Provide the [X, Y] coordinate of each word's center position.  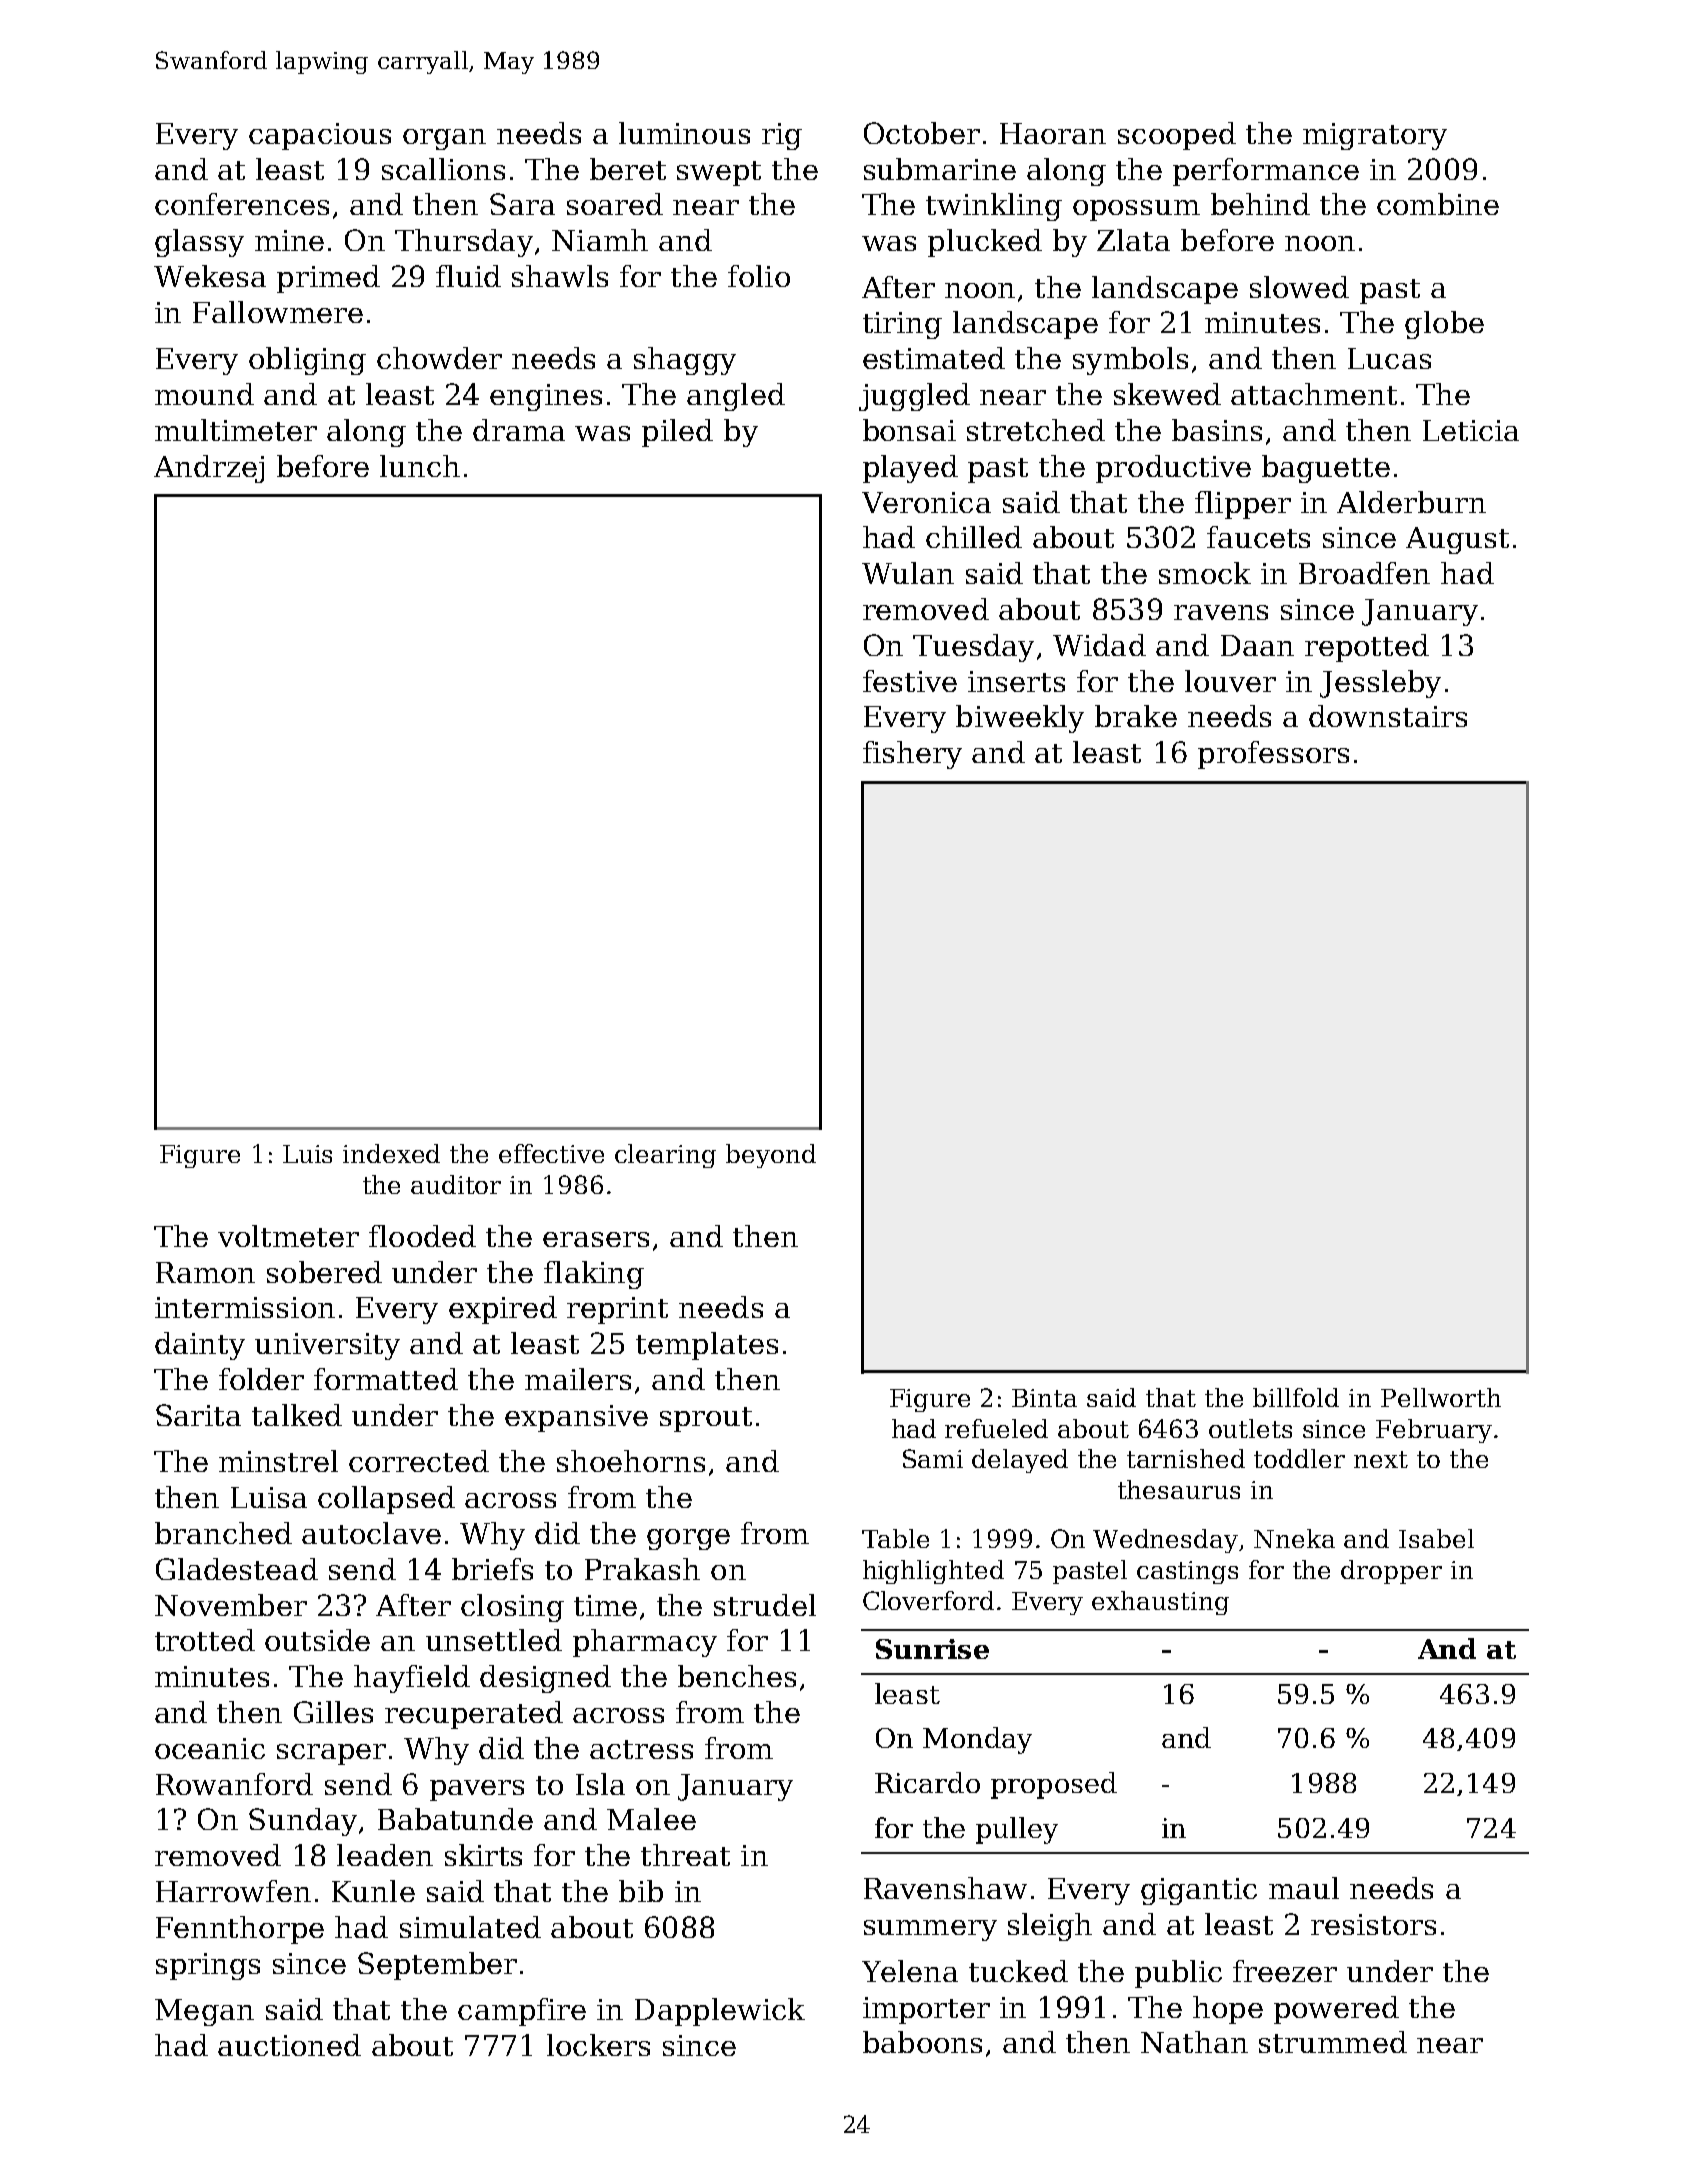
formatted [386, 1379]
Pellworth [1441, 1397]
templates [707, 1346]
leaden [385, 1855]
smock [1205, 573]
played [910, 469]
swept [719, 173]
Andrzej [209, 469]
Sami [933, 1458]
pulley [1017, 1830]
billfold [1296, 1397]
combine [1438, 204]
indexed [391, 1153]
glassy [199, 243]
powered [1336, 2010]
